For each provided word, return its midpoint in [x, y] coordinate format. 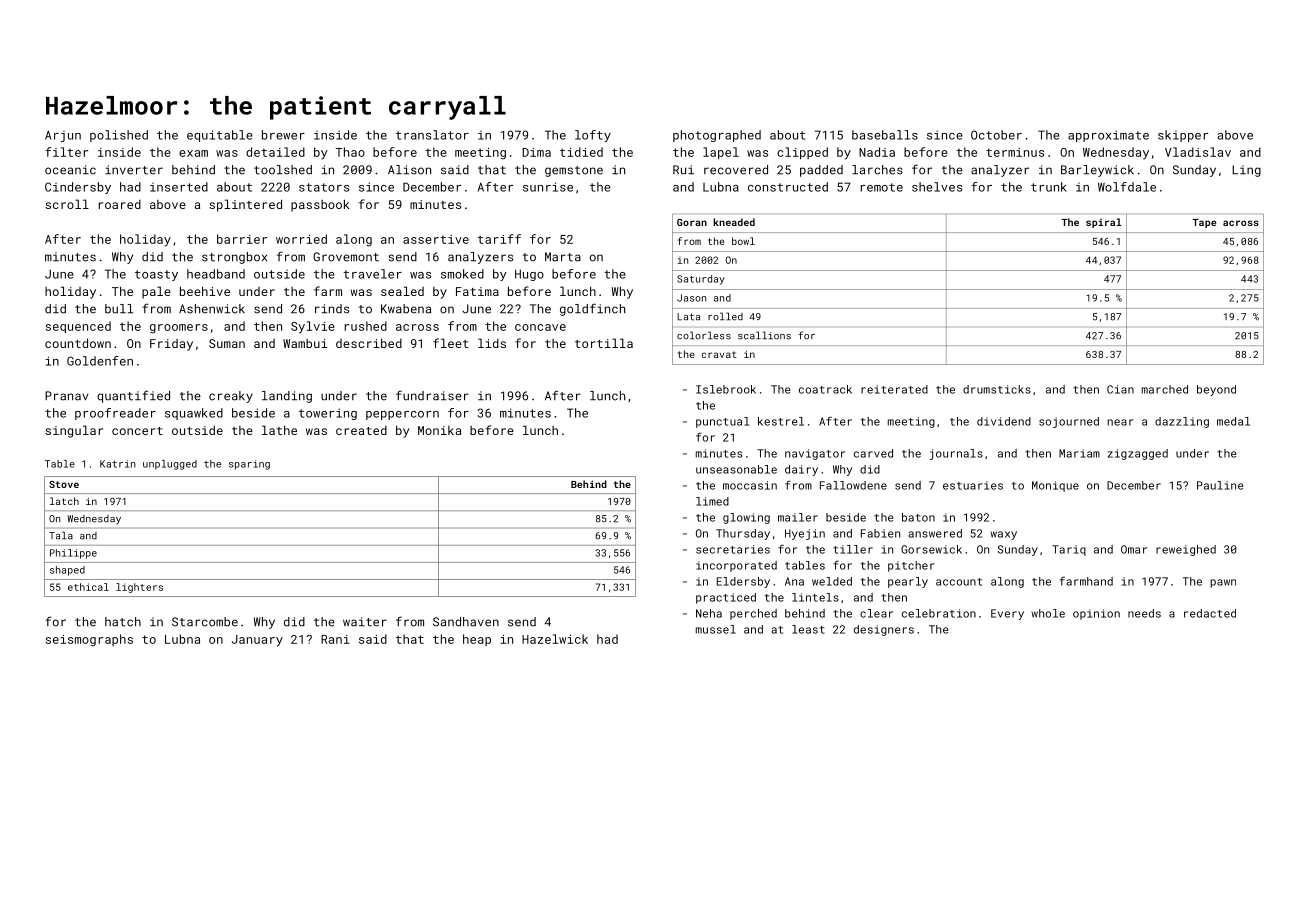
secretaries [733, 549]
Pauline [1220, 485]
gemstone [574, 171]
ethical [88, 587]
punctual [722, 422]
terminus [1015, 152]
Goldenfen [100, 361]
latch [64, 501]
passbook [320, 205]
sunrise [548, 187]
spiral [1103, 223]
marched [1165, 389]
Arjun [63, 136]
